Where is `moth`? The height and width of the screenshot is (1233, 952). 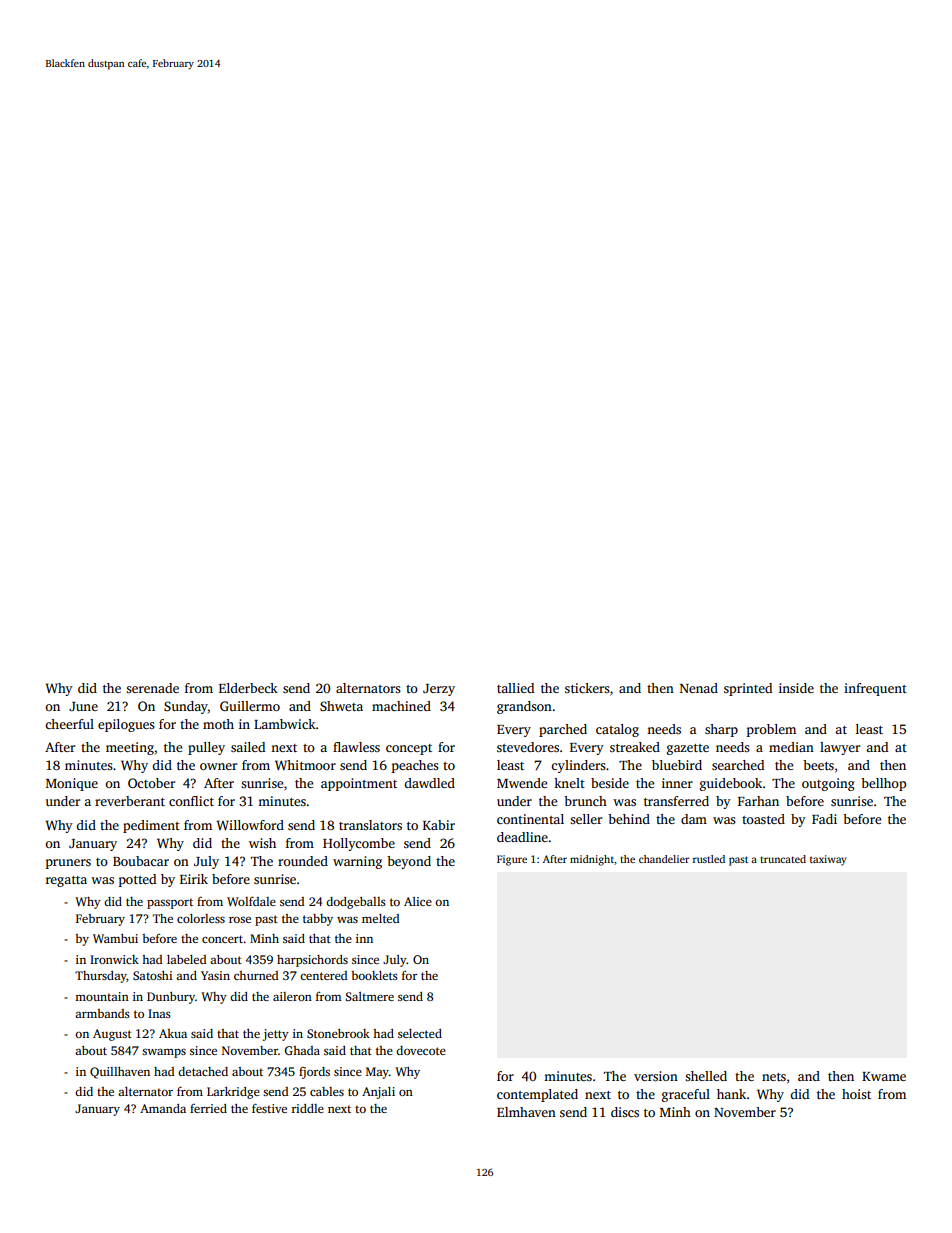
moth is located at coordinates (218, 724).
